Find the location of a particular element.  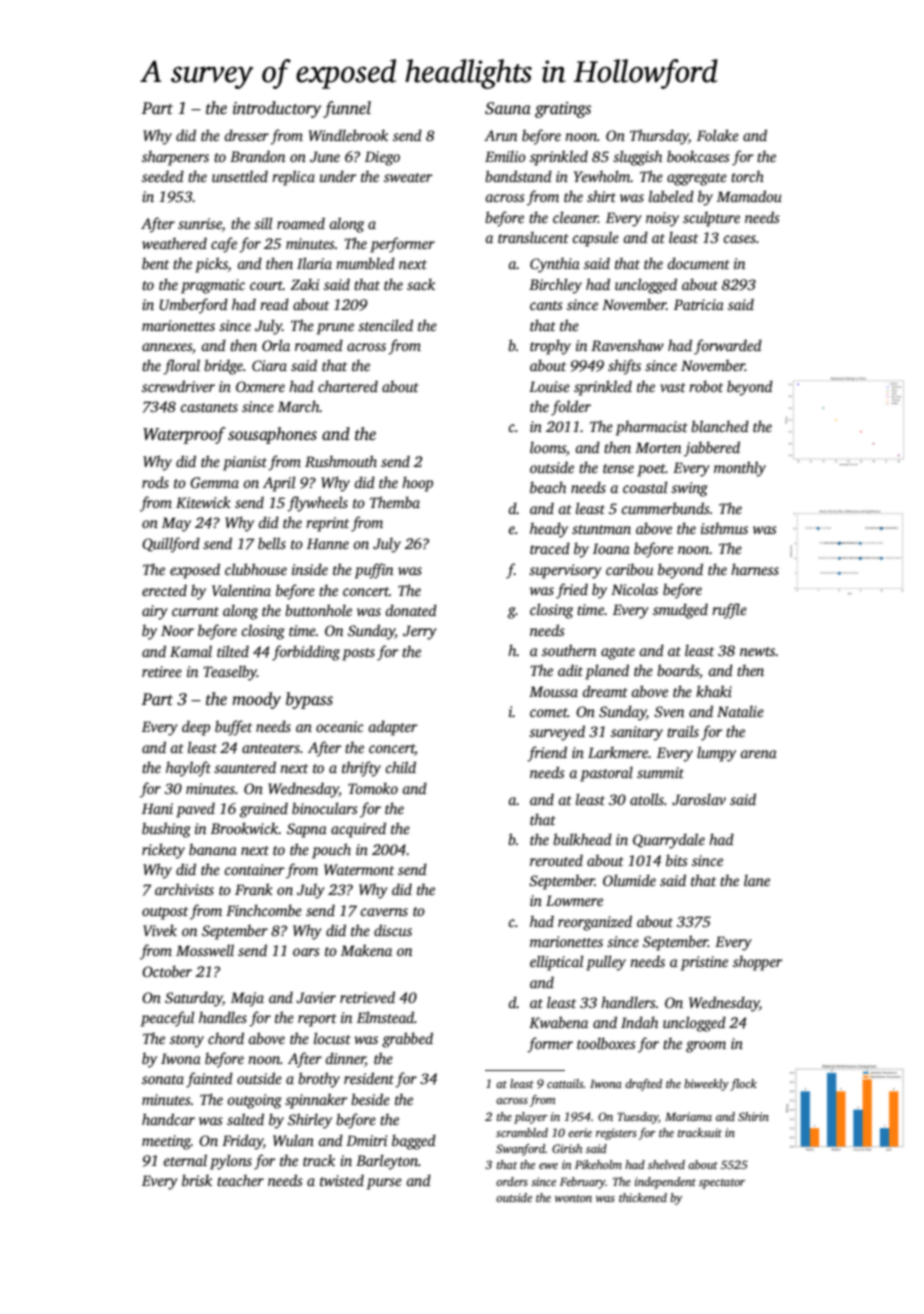

Arun is located at coordinates (500, 135).
